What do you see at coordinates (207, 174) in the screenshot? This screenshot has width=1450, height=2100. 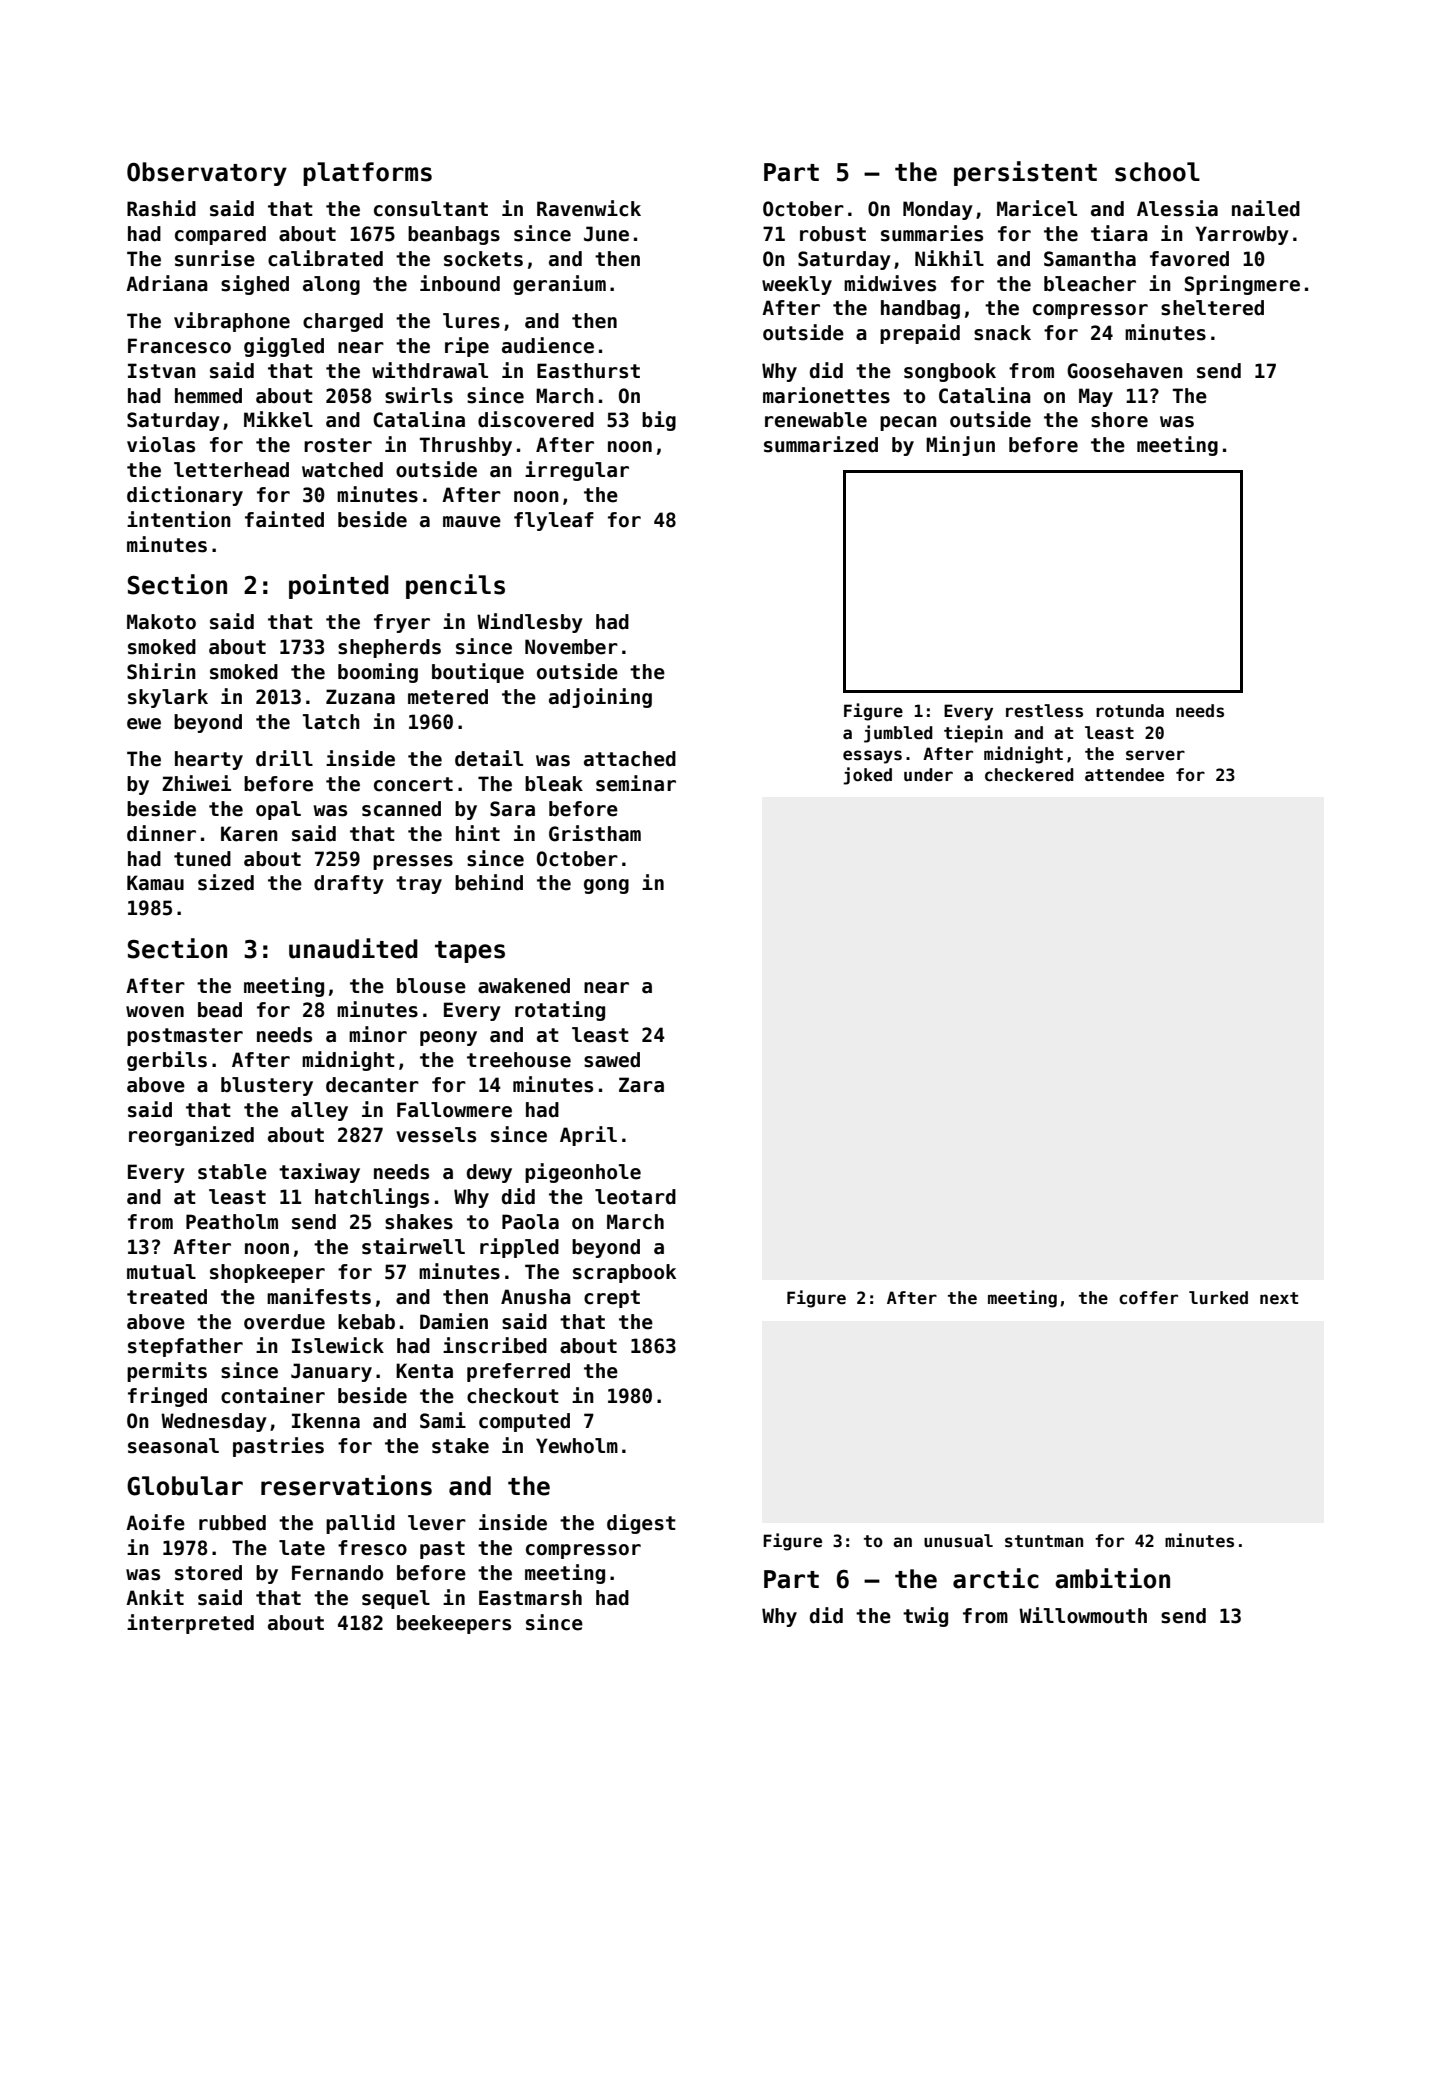 I see `Observatory` at bounding box center [207, 174].
